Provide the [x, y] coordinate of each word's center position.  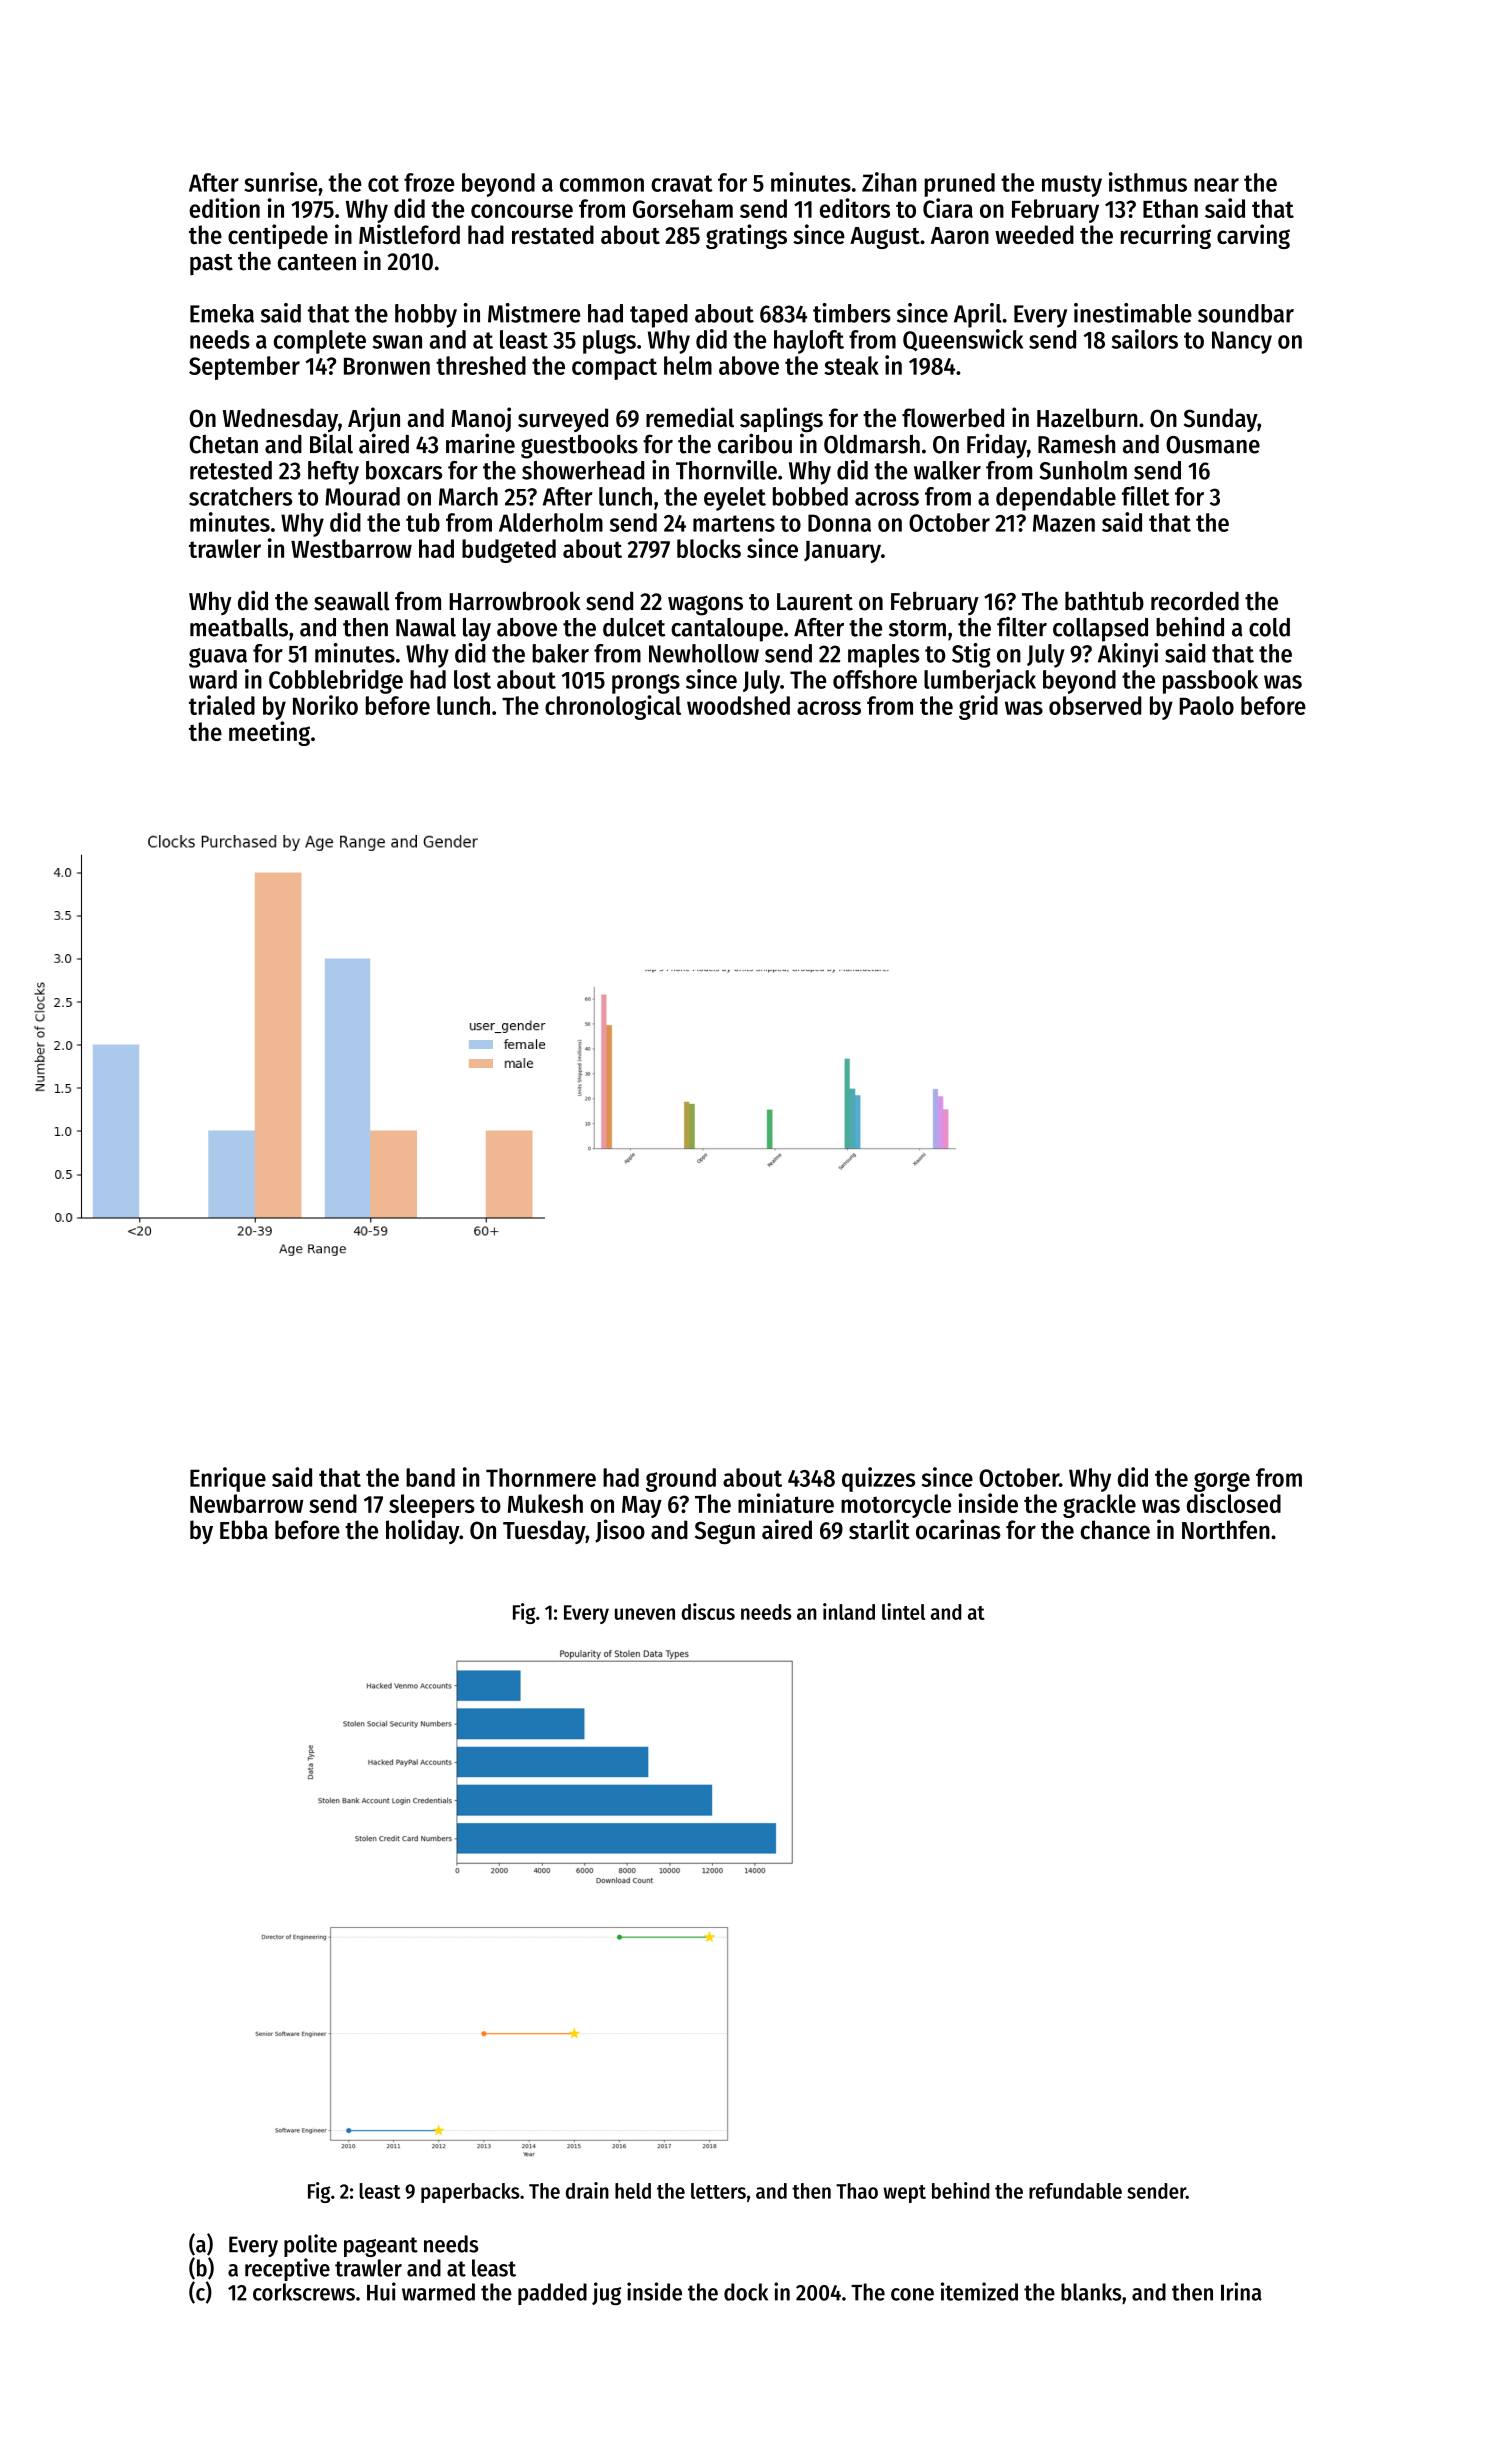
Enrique [228, 1479]
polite [310, 2245]
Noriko [325, 705]
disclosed [1234, 1503]
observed [1095, 705]
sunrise [280, 182]
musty [1072, 186]
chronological [613, 707]
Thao [857, 2191]
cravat [682, 183]
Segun [725, 1532]
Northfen [1226, 1530]
